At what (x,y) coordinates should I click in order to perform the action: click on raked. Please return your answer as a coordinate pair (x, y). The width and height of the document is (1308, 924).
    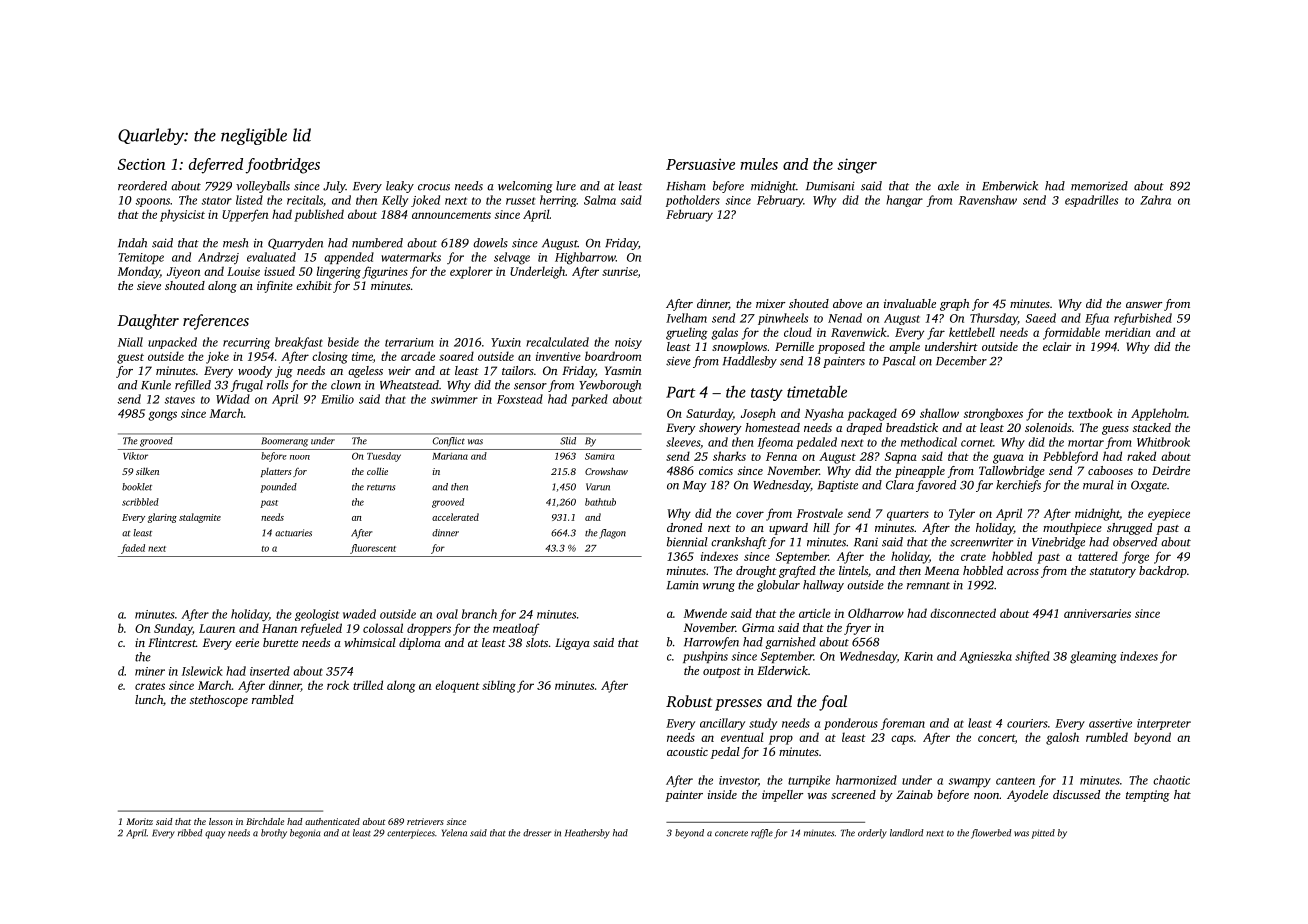
    Looking at the image, I should click on (1141, 456).
